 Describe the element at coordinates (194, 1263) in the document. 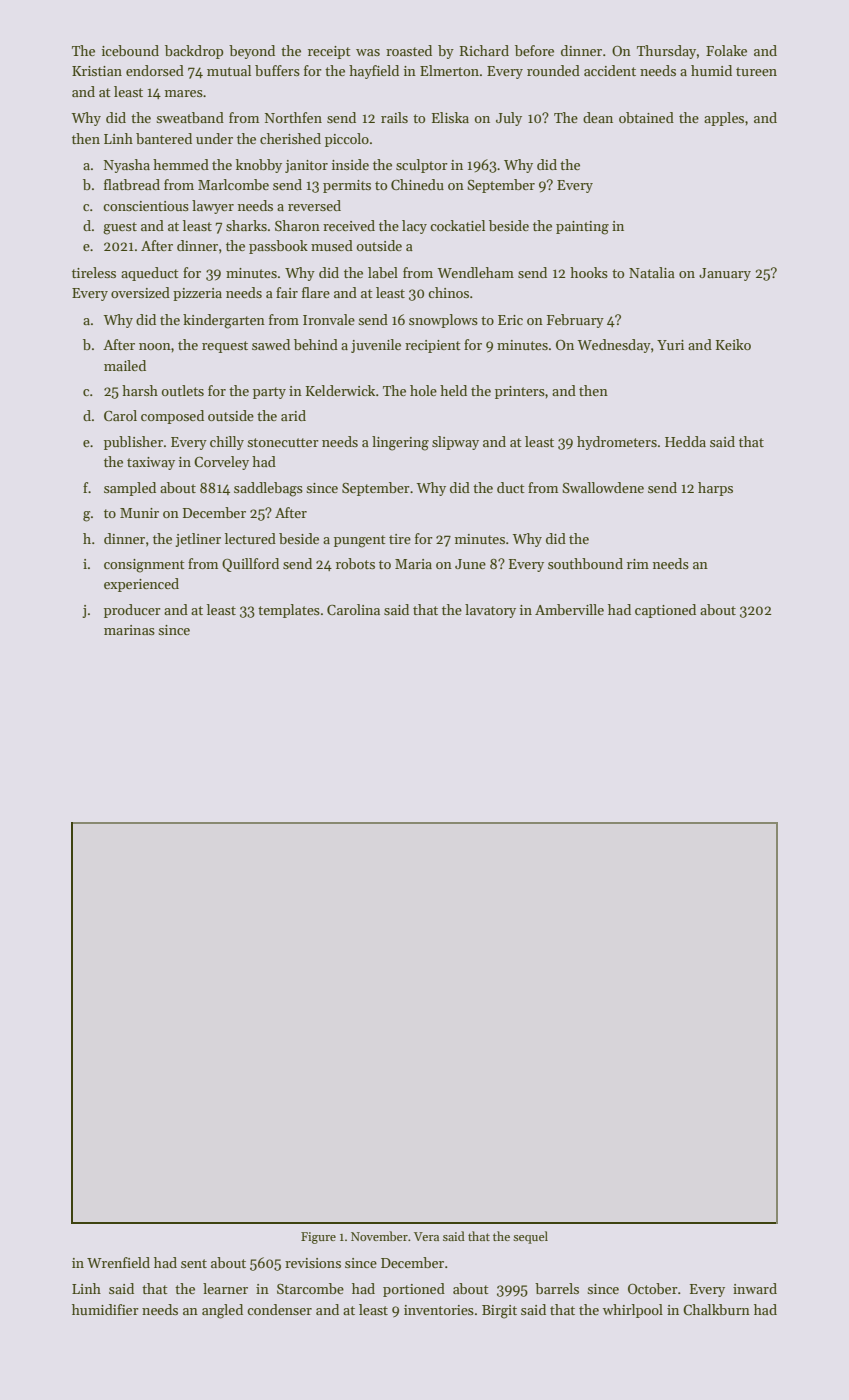

I see `sent` at that location.
